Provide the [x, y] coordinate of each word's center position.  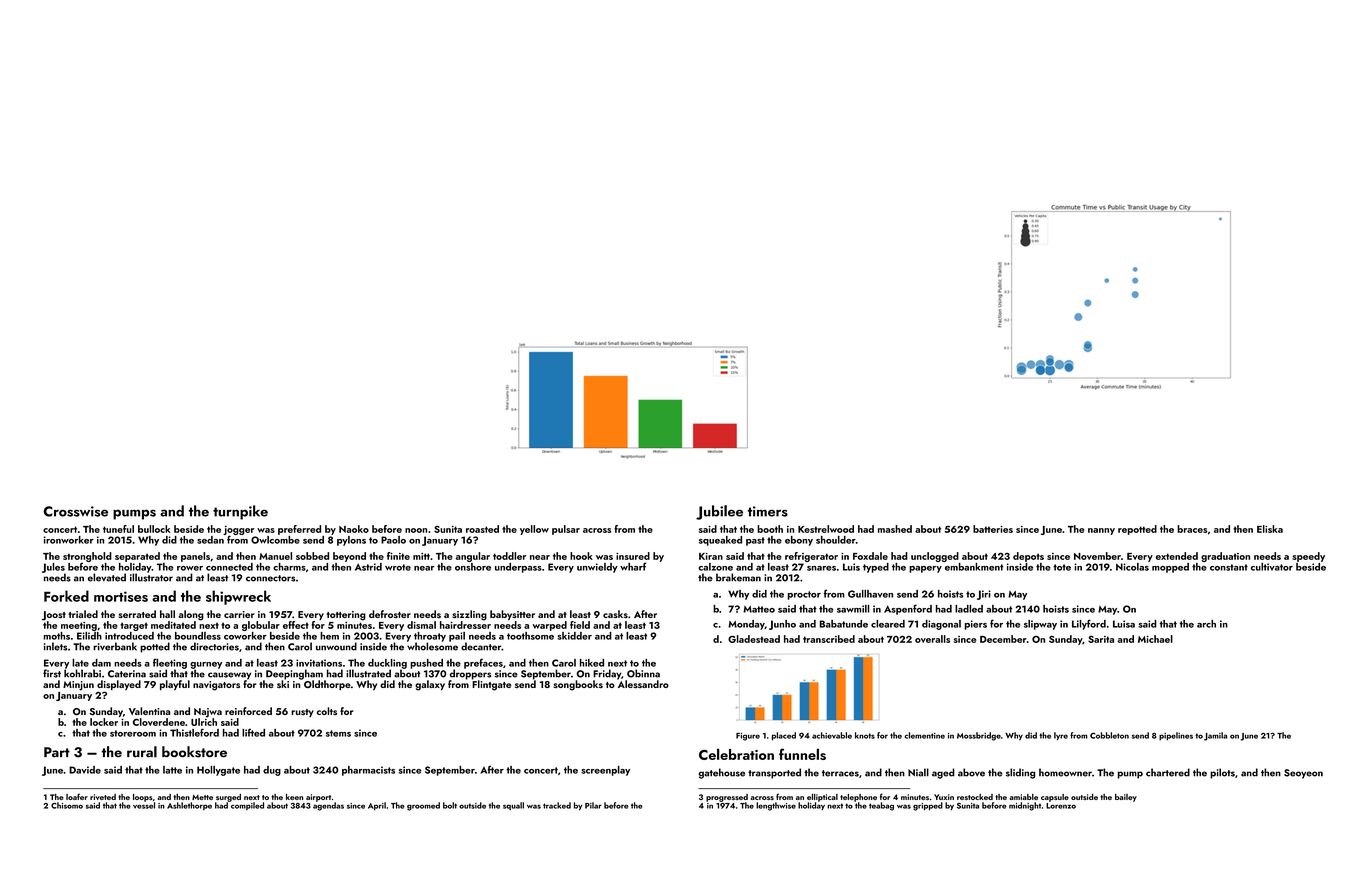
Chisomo [67, 805]
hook [581, 556]
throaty [430, 637]
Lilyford [1089, 624]
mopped [1170, 568]
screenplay [605, 771]
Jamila [1215, 736]
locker [104, 722]
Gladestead [754, 639]
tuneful [118, 529]
